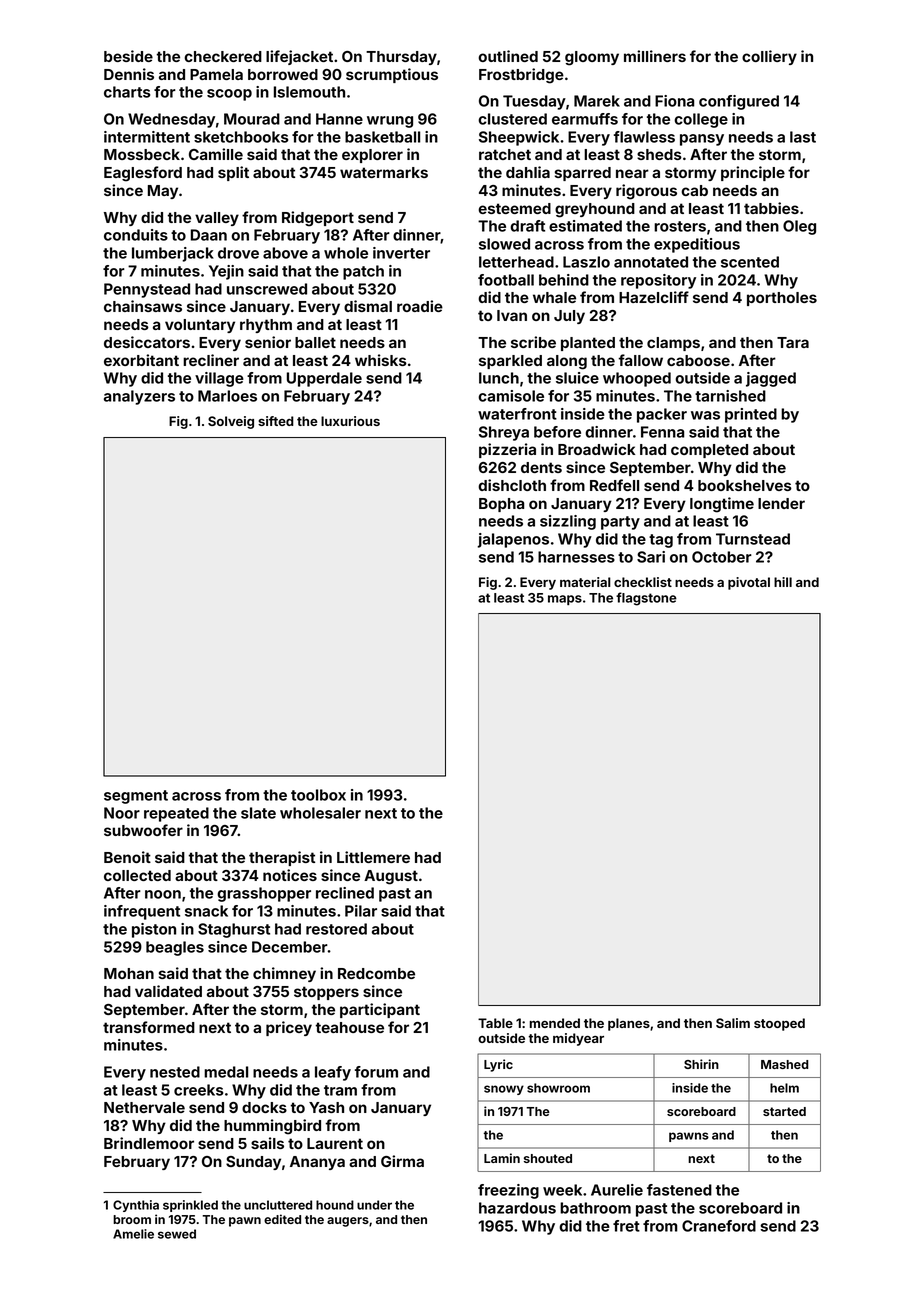 The image size is (924, 1308). I want to click on analyzers, so click(139, 397).
